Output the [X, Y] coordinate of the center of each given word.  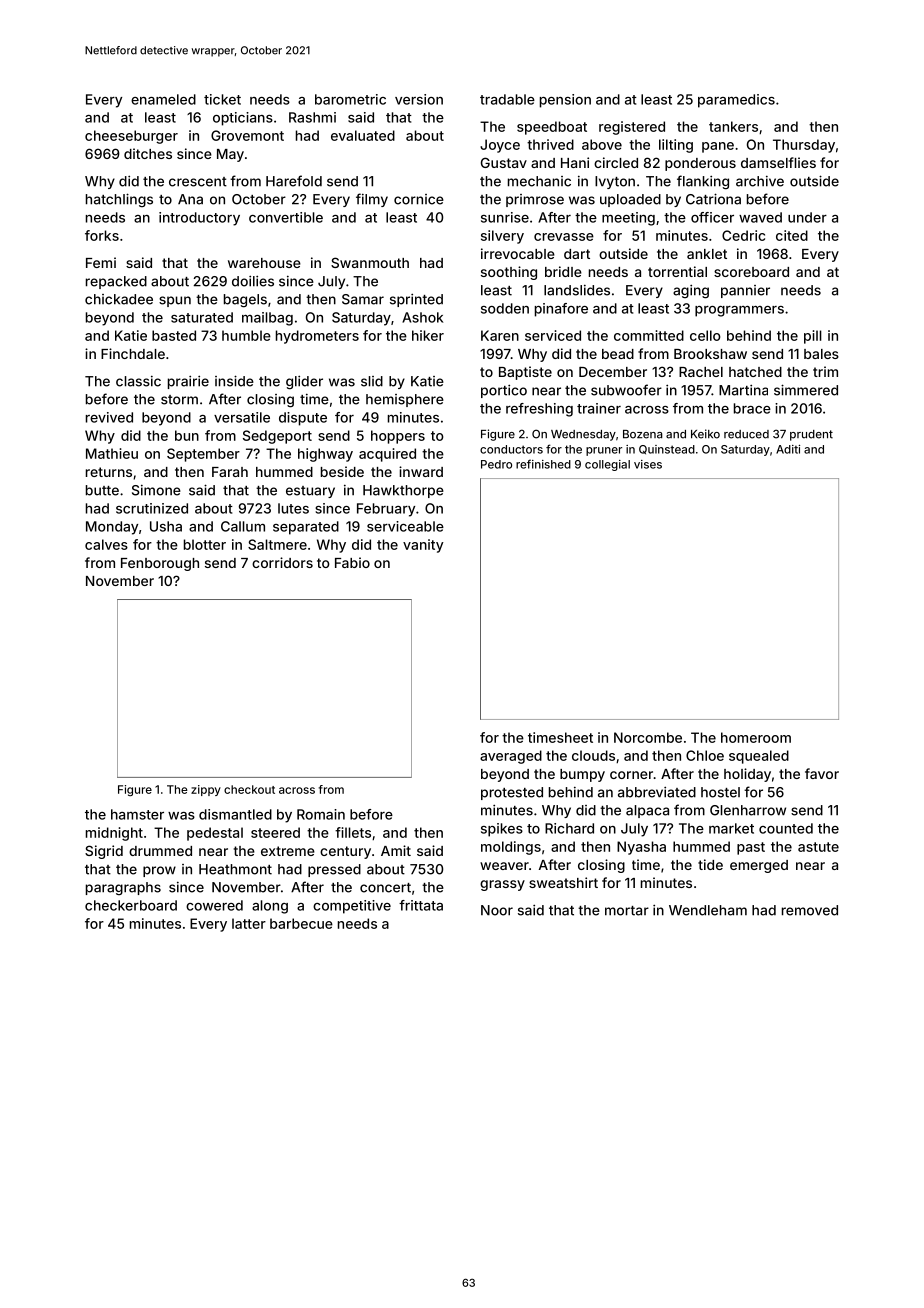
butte [102, 490]
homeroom [756, 737]
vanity [423, 546]
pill [813, 337]
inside [234, 381]
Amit [396, 850]
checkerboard [131, 905]
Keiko [705, 434]
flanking [703, 182]
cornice [419, 199]
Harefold [294, 181]
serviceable [405, 526]
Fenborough [160, 564]
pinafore [561, 310]
